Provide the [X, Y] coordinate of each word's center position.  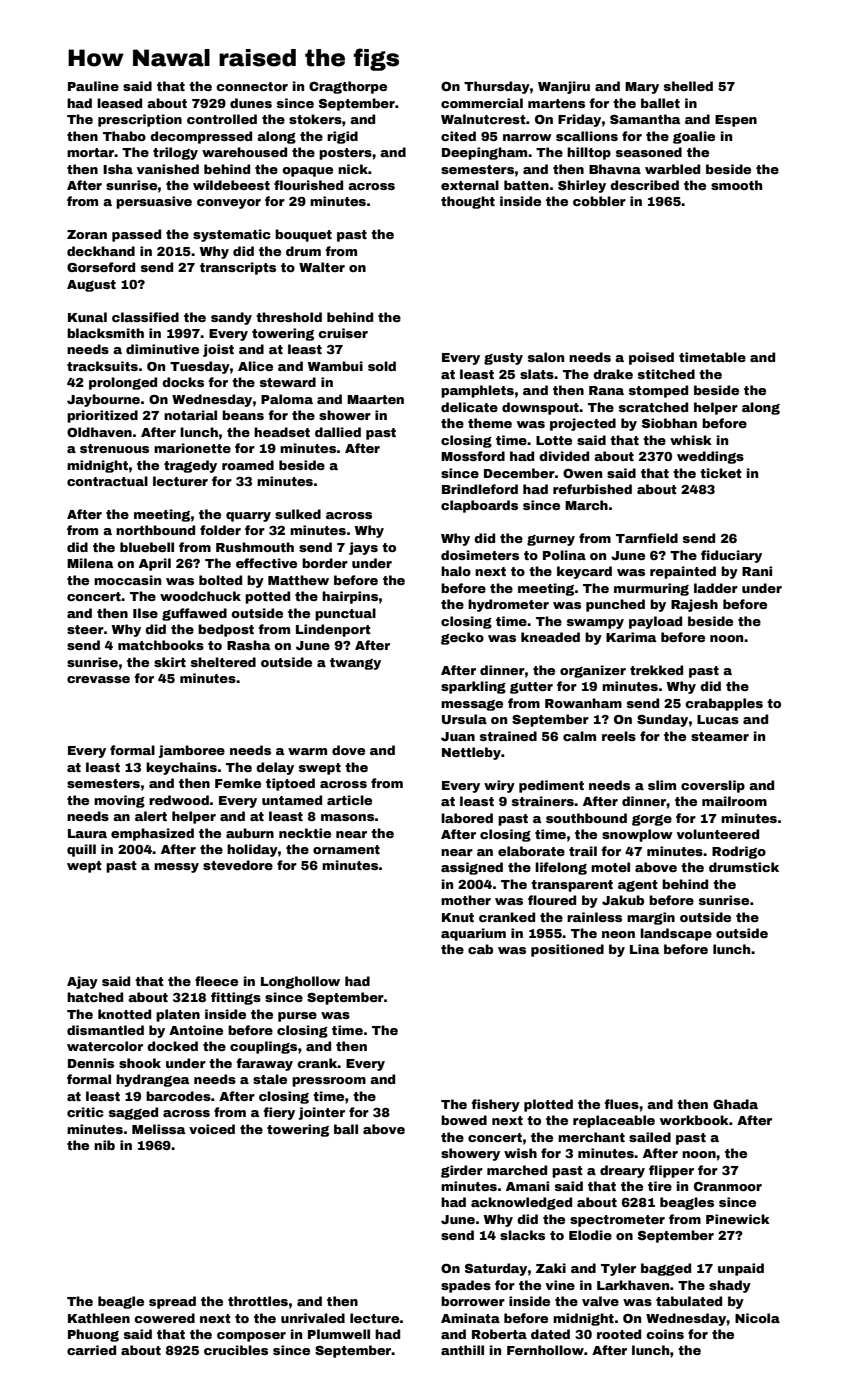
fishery [495, 1105]
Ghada [735, 1104]
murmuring [651, 589]
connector [252, 86]
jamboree [191, 751]
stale [270, 1079]
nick [353, 169]
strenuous [114, 448]
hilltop [589, 153]
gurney [551, 540]
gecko [462, 638]
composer [251, 1337]
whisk [691, 440]
